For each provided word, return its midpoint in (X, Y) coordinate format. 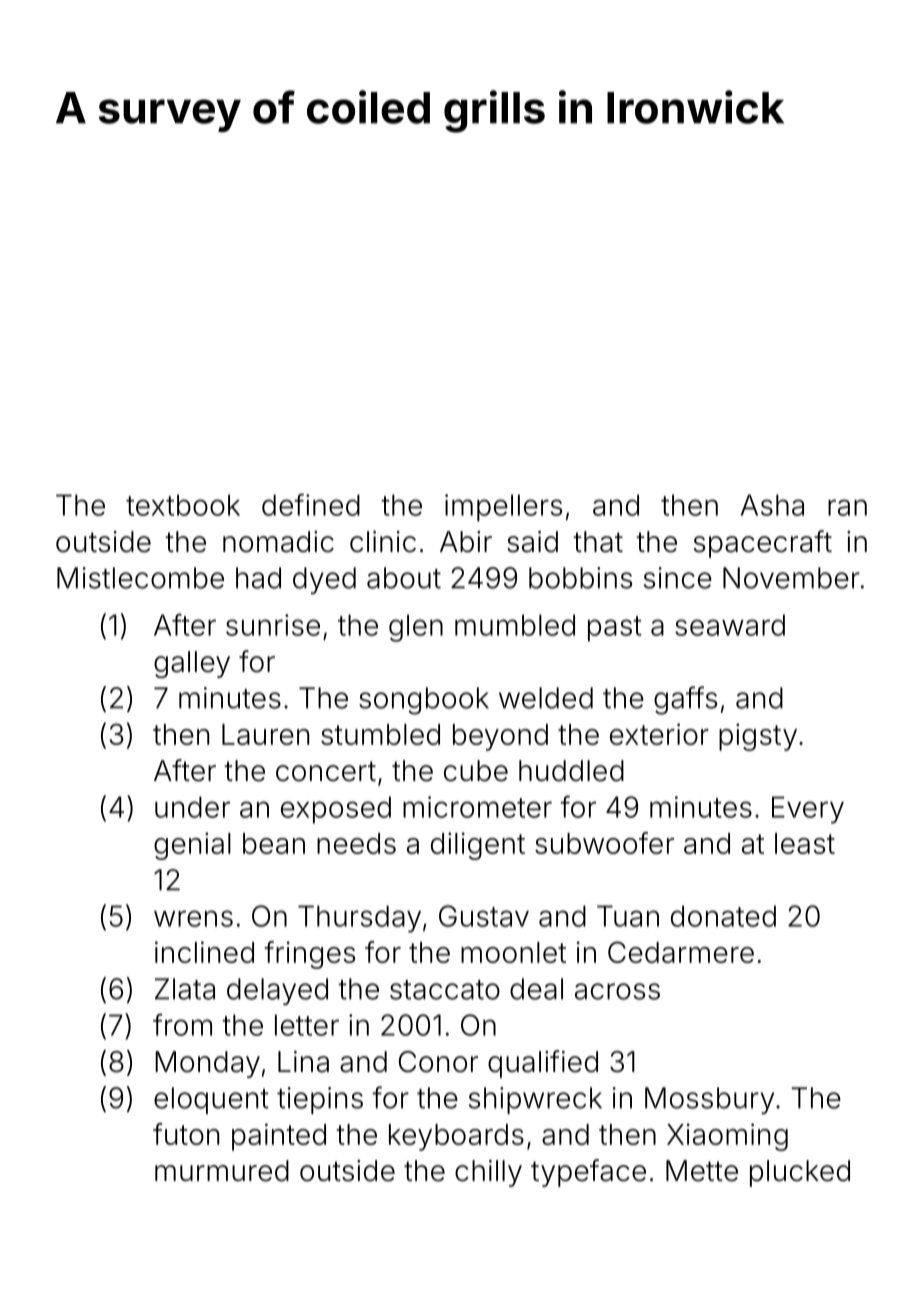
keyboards (456, 1137)
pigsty (758, 737)
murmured (222, 1171)
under (192, 807)
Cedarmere (681, 952)
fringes (310, 955)
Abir (466, 542)
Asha (772, 505)
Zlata (185, 989)
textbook (183, 505)
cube (476, 771)
